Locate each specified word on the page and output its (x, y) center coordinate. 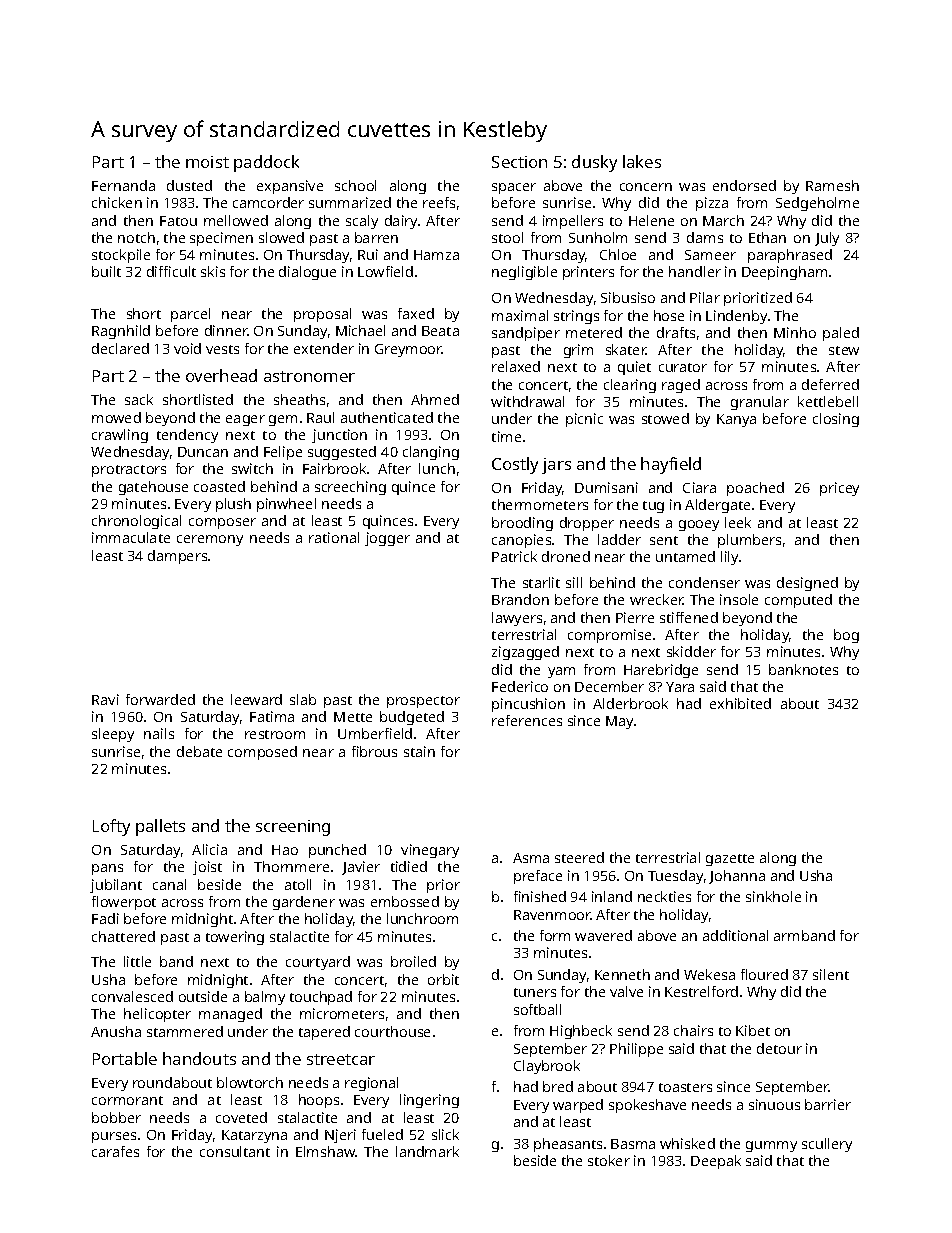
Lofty (111, 827)
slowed (281, 237)
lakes (642, 161)
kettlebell (828, 401)
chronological (136, 522)
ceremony (210, 540)
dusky (594, 163)
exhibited (740, 703)
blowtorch (250, 1082)
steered (579, 857)
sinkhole (773, 896)
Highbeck (581, 1032)
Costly (515, 465)
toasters (685, 1087)
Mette (353, 717)
